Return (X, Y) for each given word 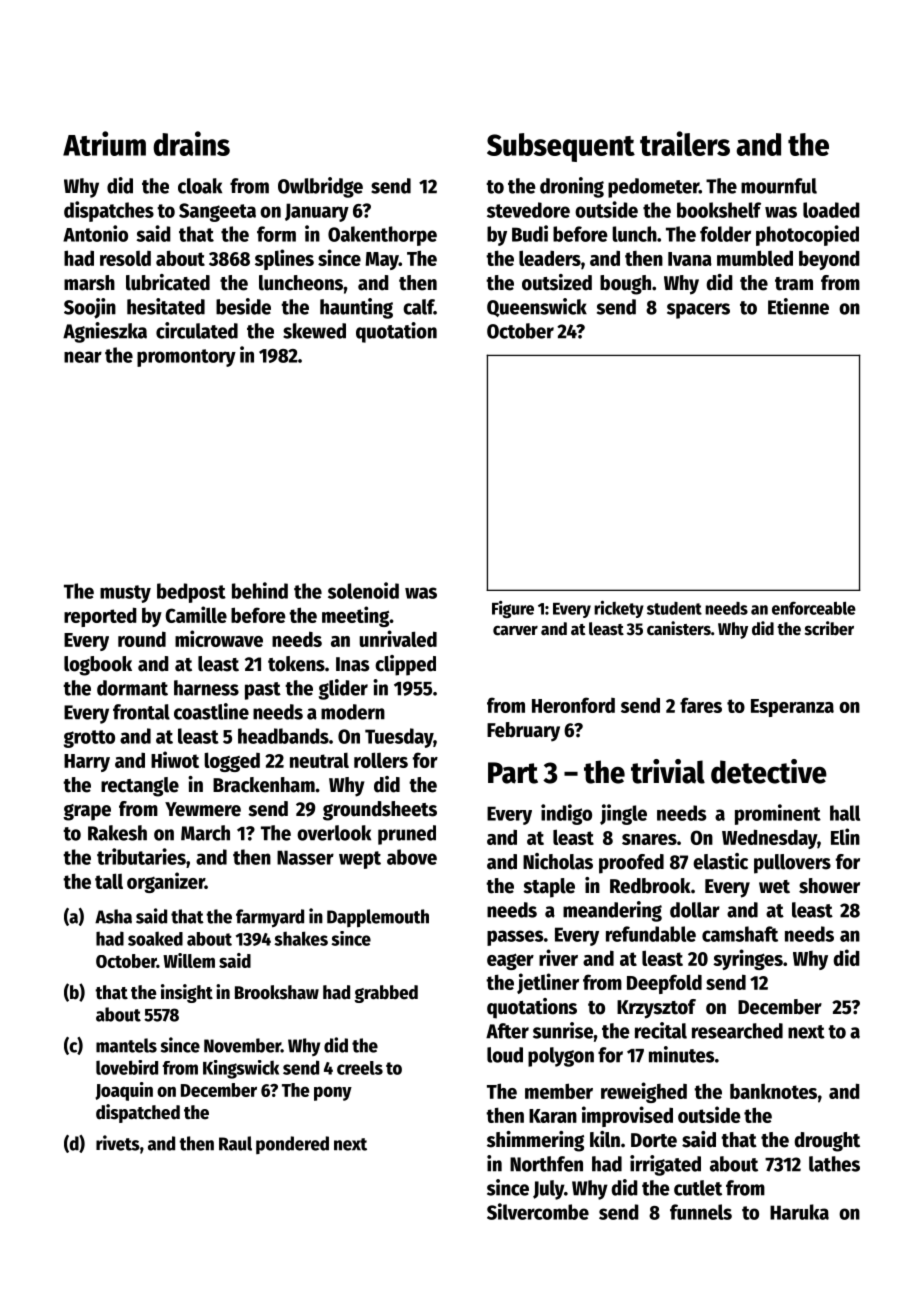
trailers (685, 143)
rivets (118, 1143)
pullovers (792, 864)
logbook (98, 666)
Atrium (104, 143)
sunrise (563, 1030)
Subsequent (561, 147)
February (523, 732)
